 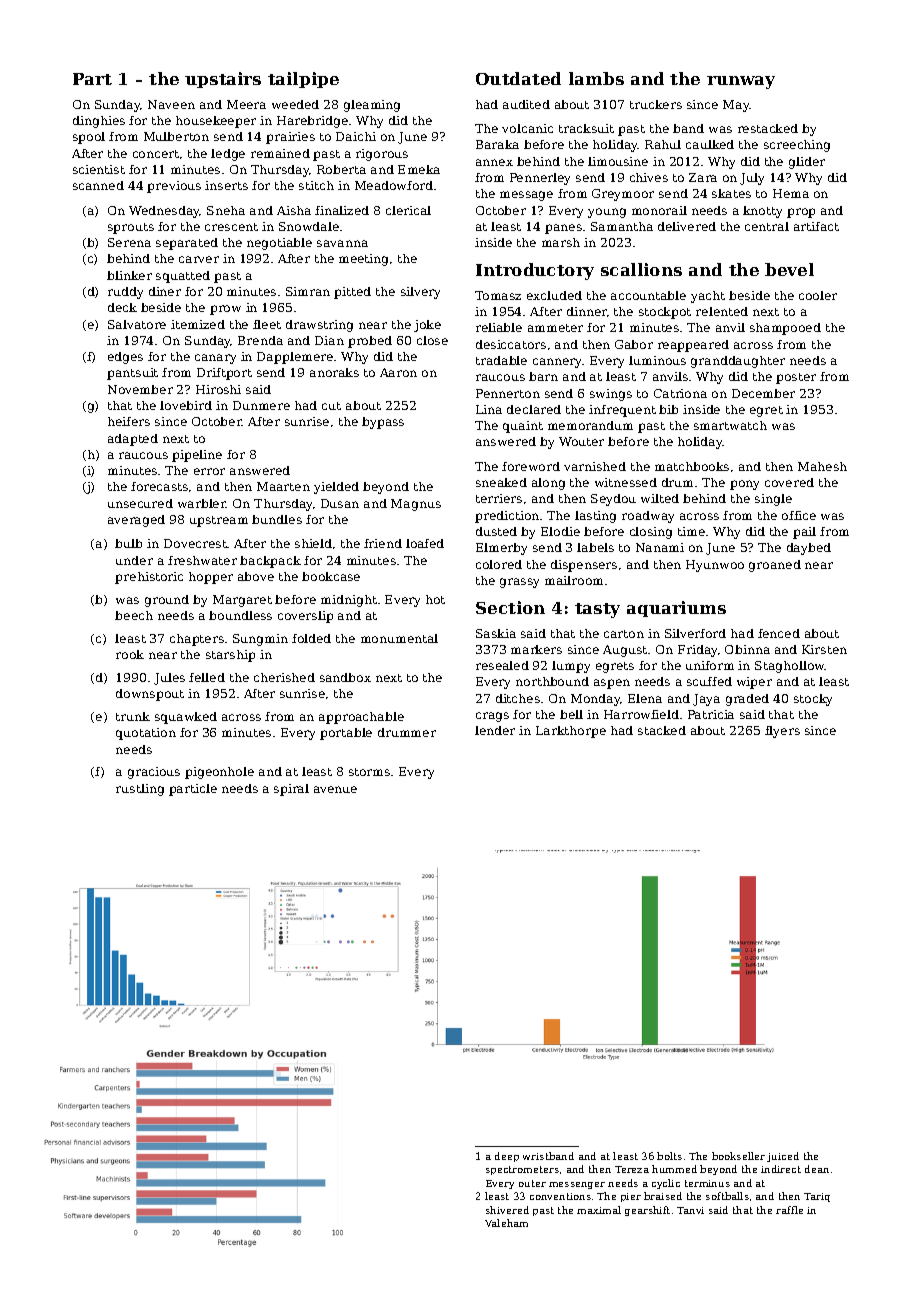 What do you see at coordinates (775, 566) in the document?
I see `groaned` at bounding box center [775, 566].
